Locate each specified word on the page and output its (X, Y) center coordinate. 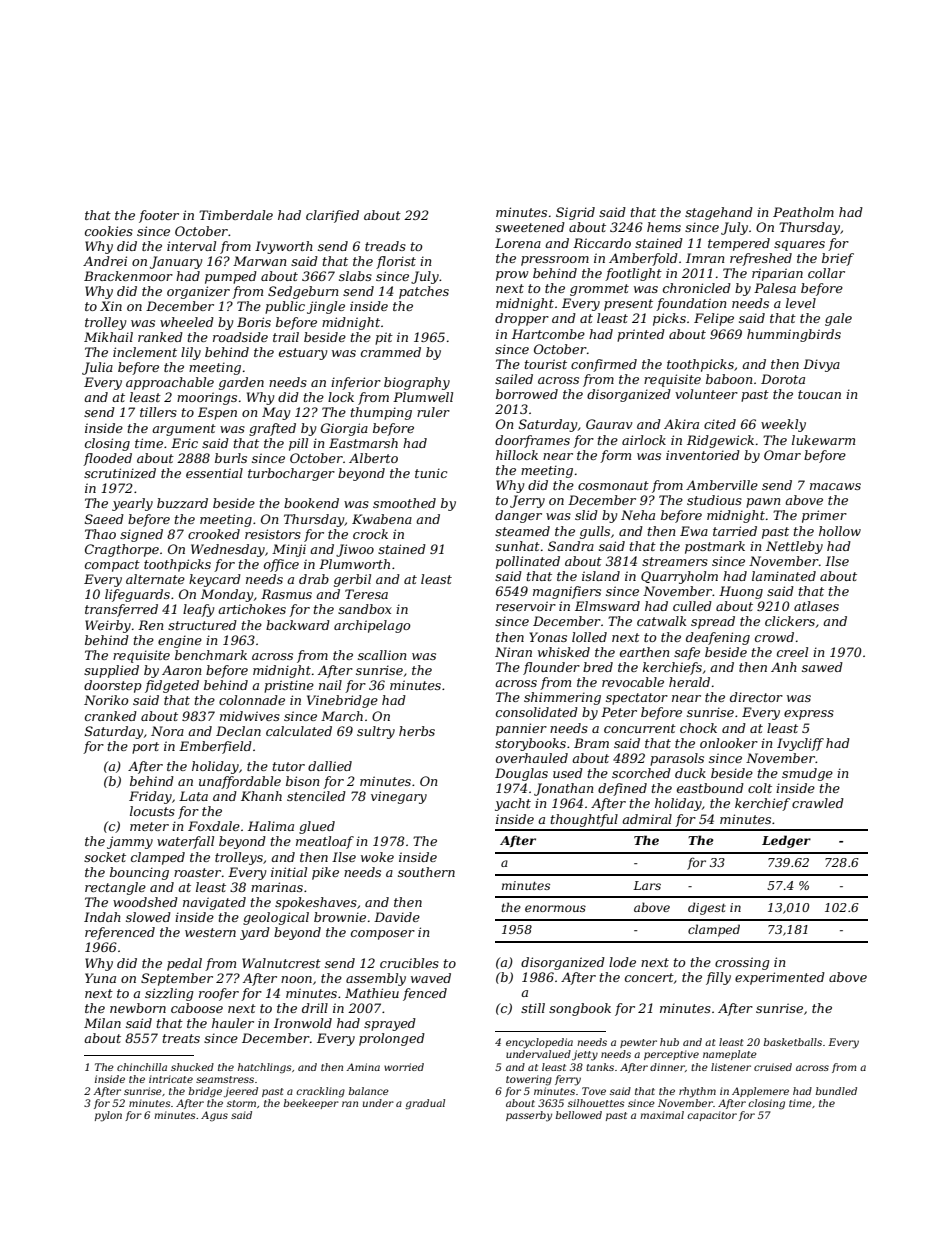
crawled (818, 803)
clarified (332, 216)
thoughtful (584, 820)
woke (377, 857)
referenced (120, 933)
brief (838, 259)
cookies (109, 231)
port (145, 748)
